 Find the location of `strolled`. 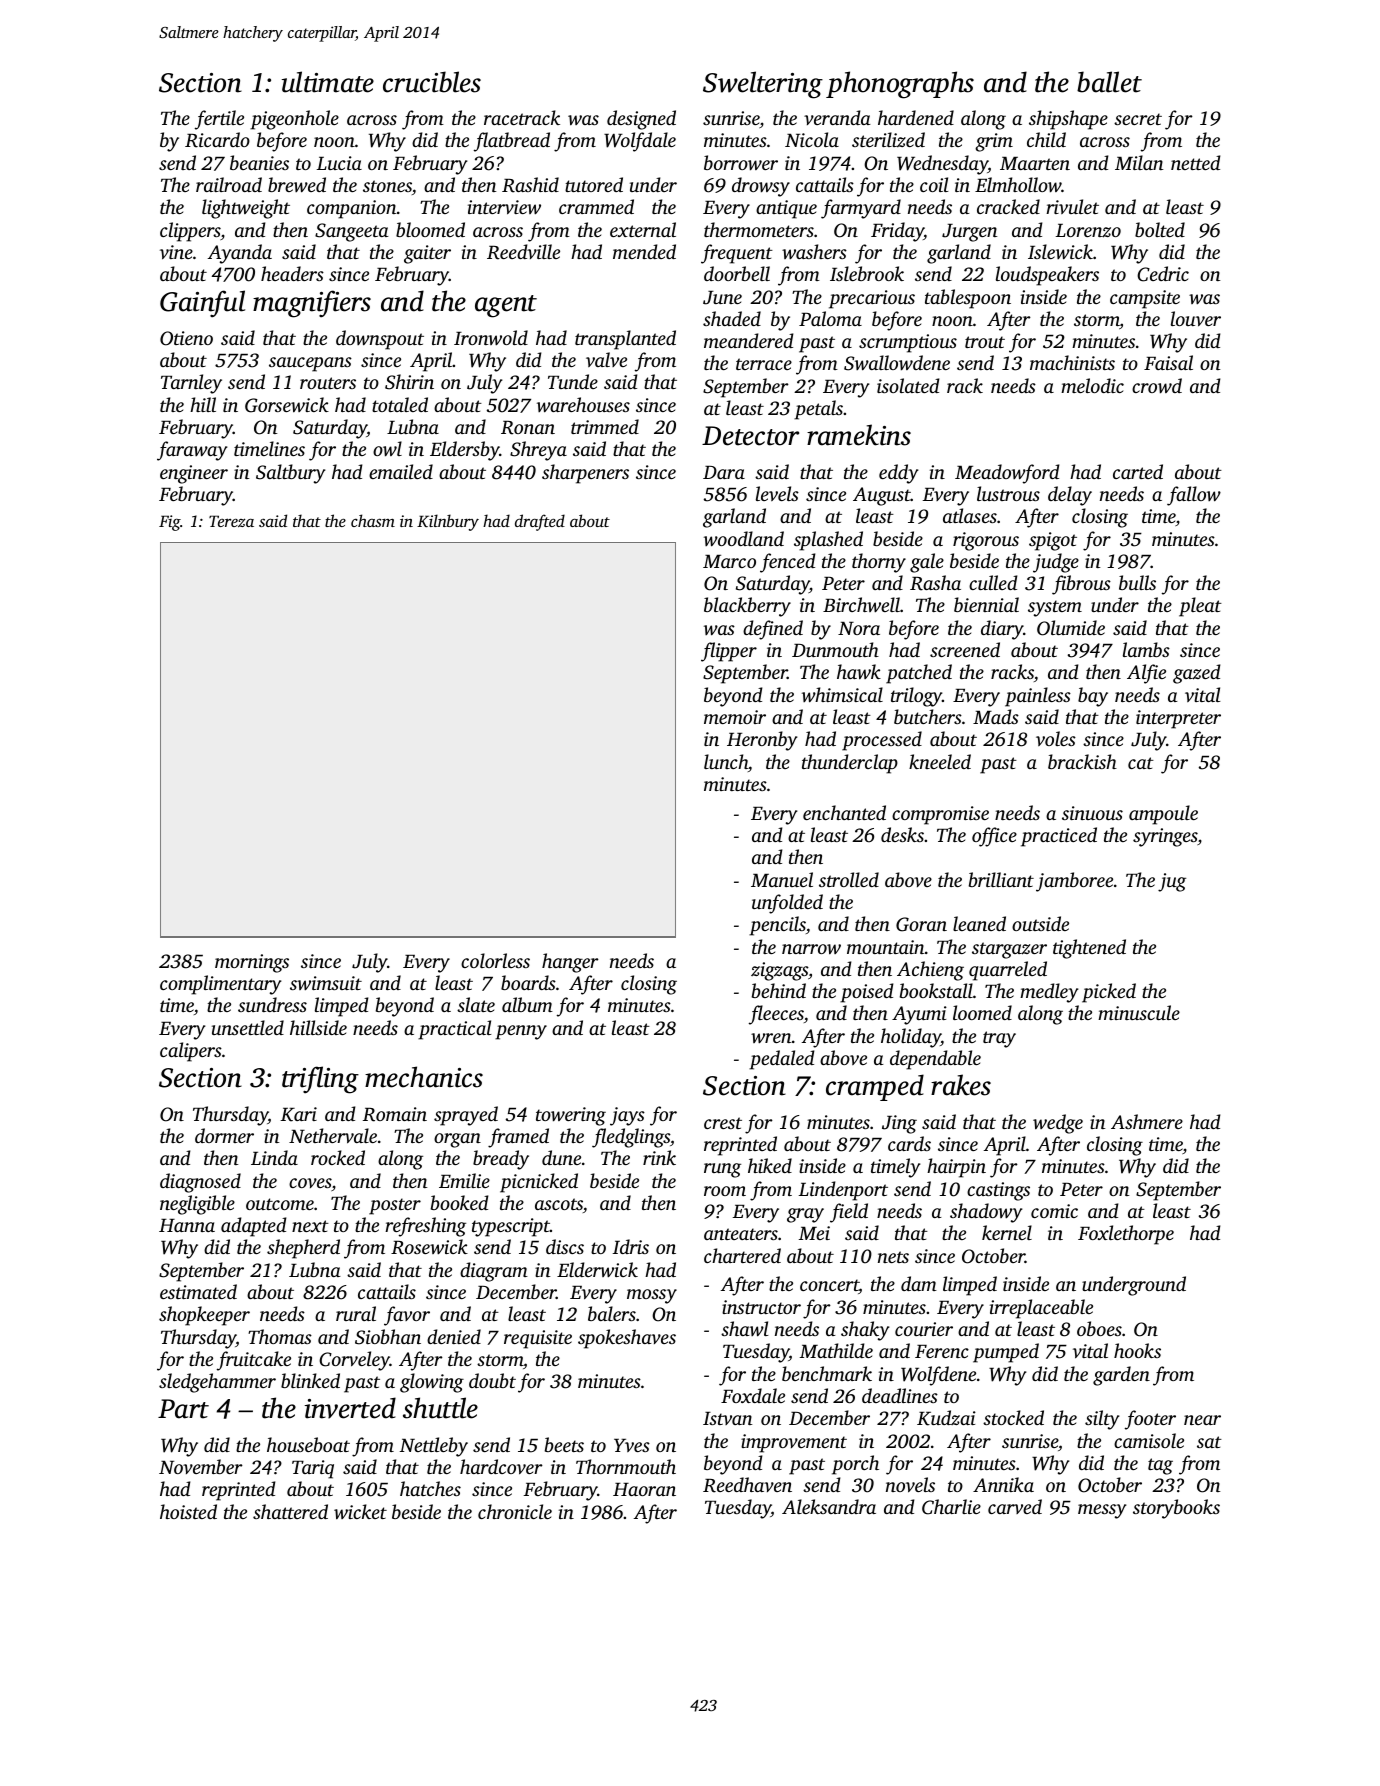

strolled is located at coordinates (849, 879).
